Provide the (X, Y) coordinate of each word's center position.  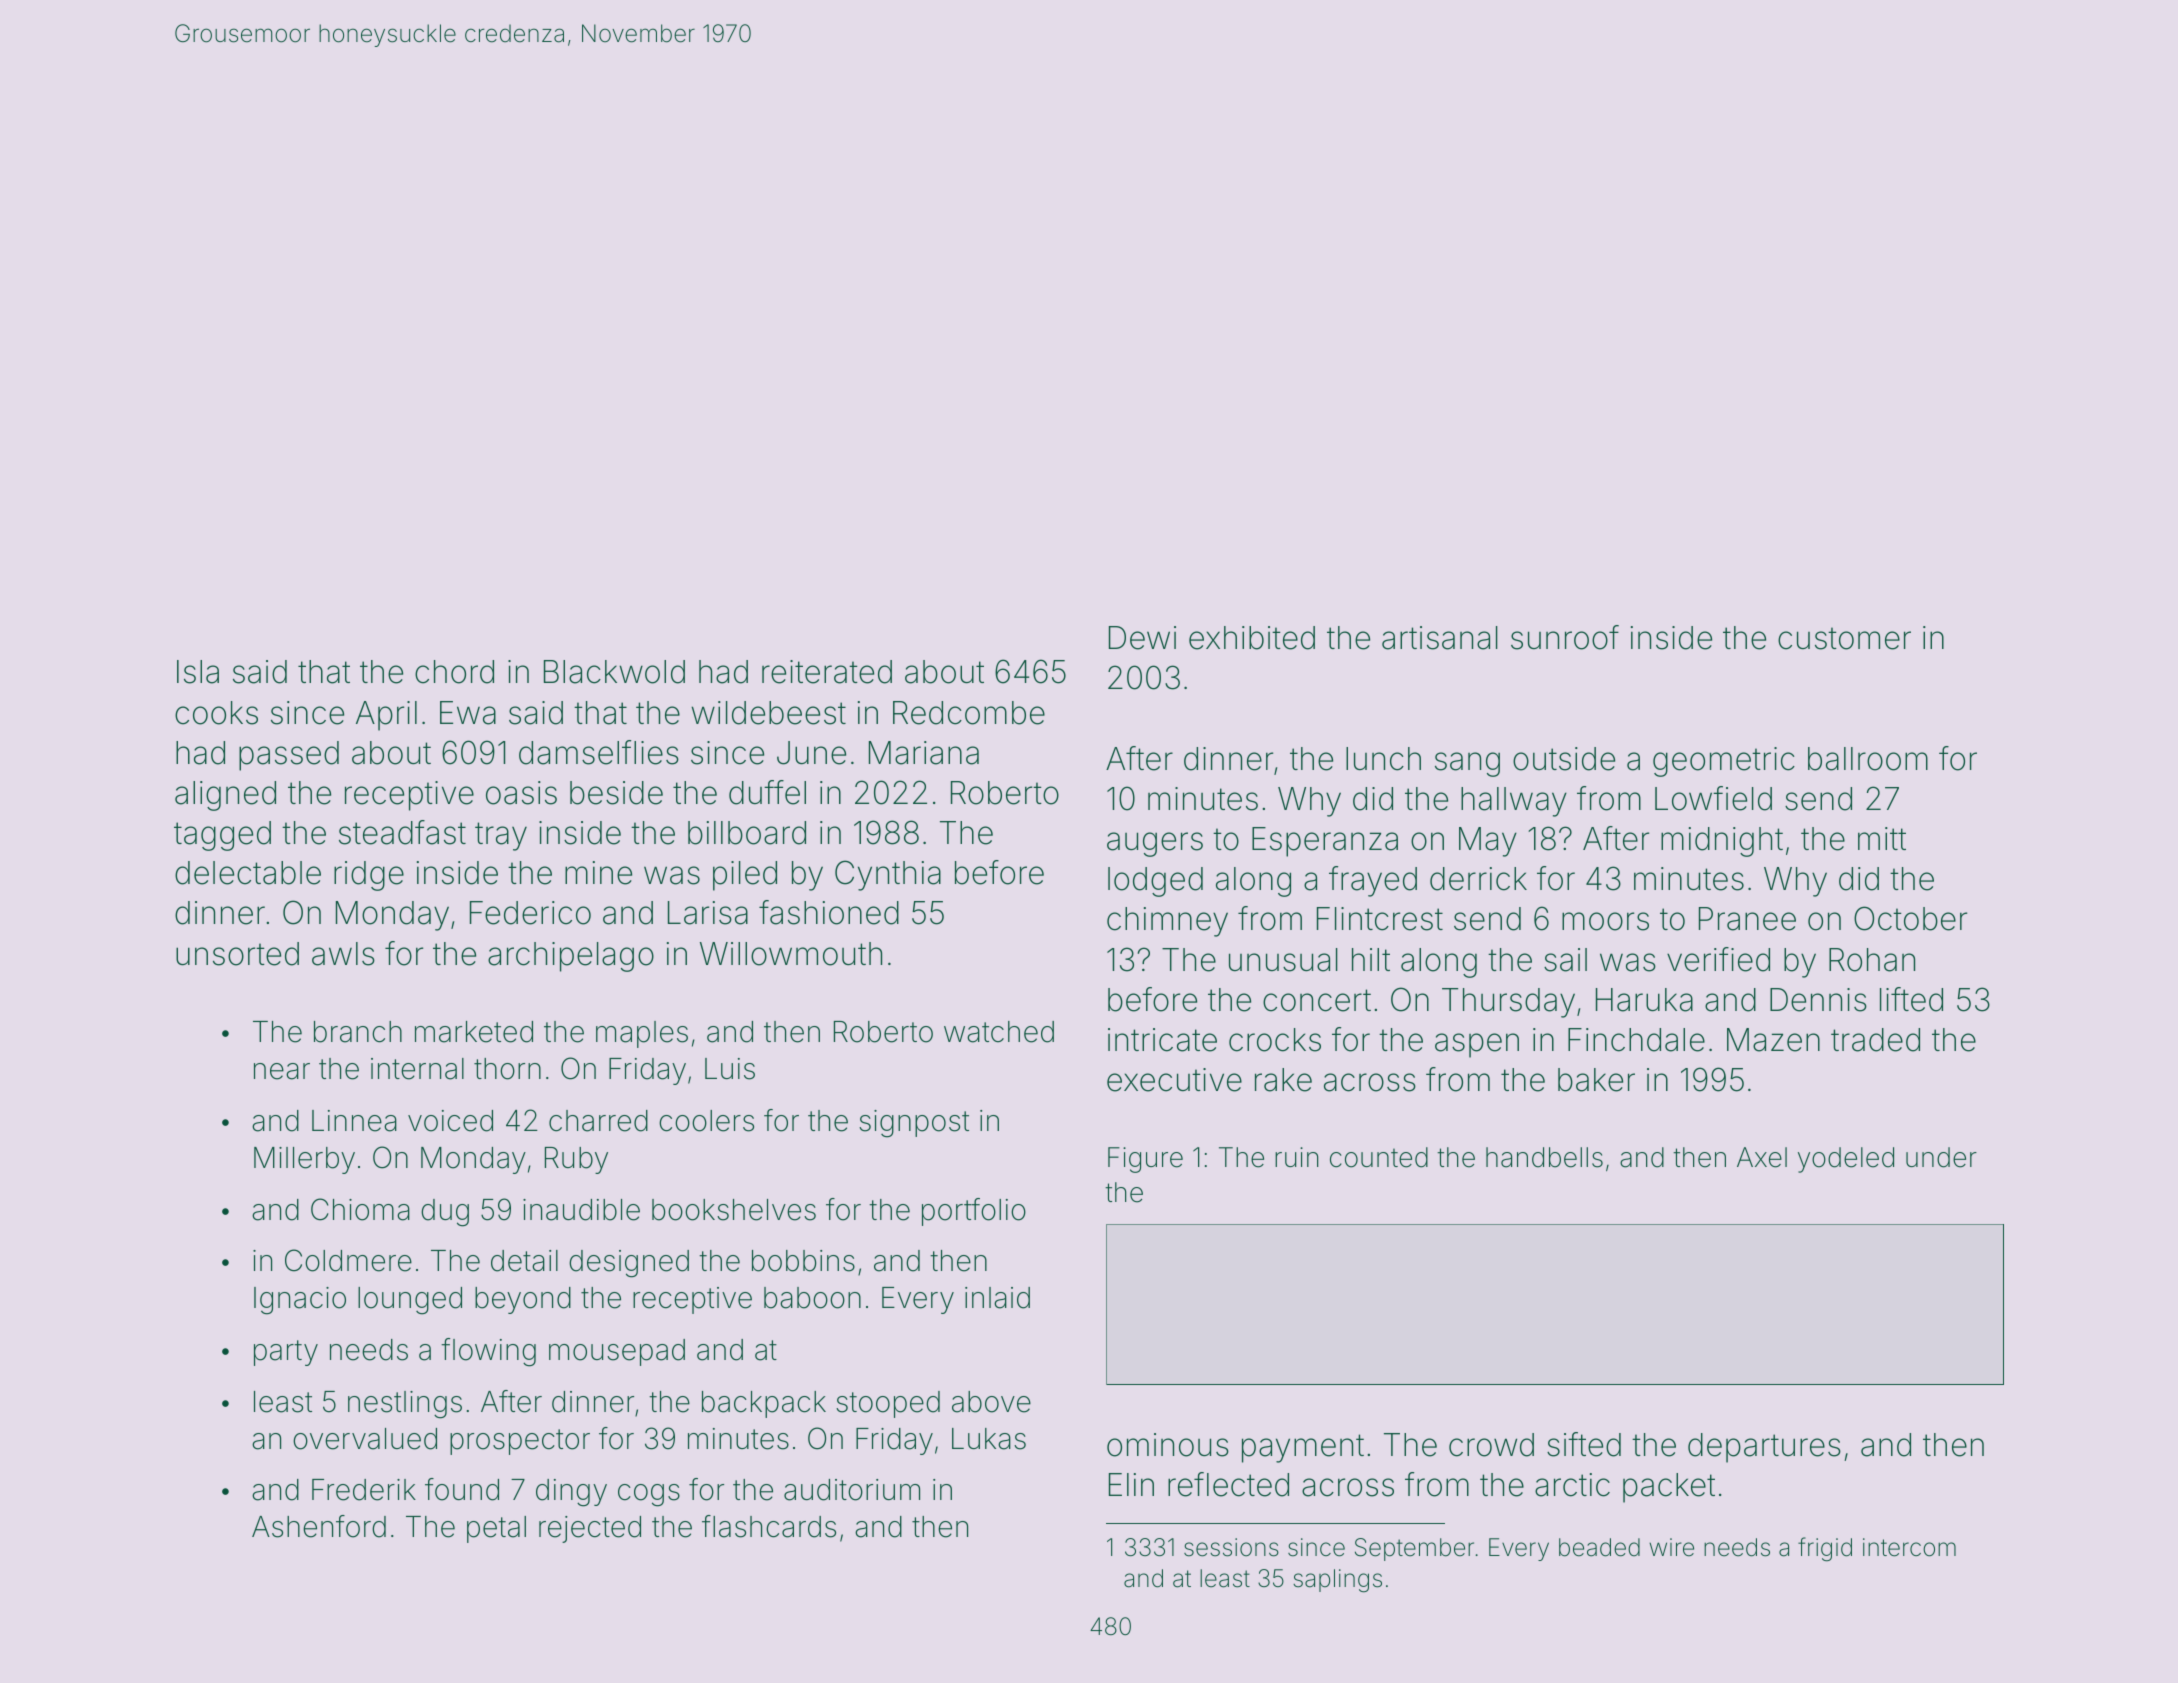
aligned (225, 796)
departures (1764, 1448)
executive (1174, 1080)
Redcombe (969, 713)
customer (1844, 638)
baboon (812, 1298)
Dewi (1142, 638)
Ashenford (319, 1526)
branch (358, 1032)
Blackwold (614, 672)
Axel (1762, 1157)
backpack (764, 1404)
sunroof (1565, 637)
